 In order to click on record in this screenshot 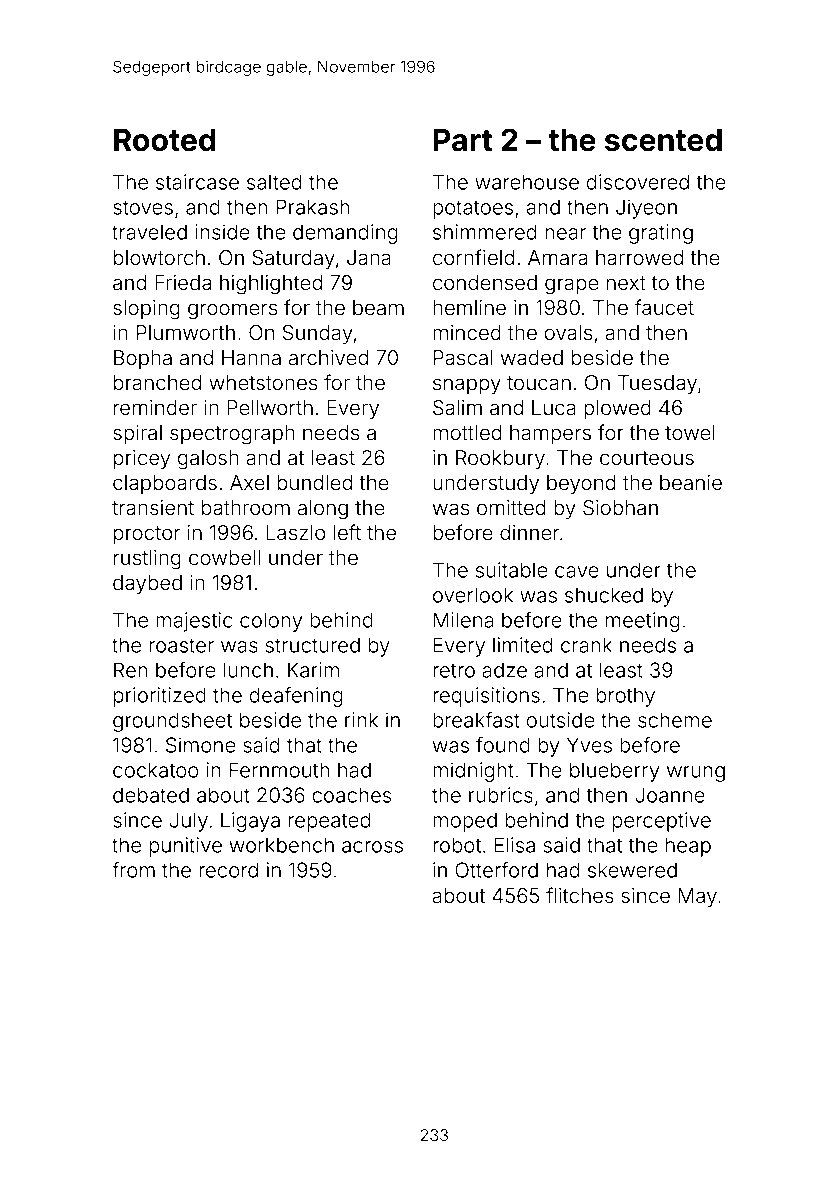, I will do `click(228, 870)`.
